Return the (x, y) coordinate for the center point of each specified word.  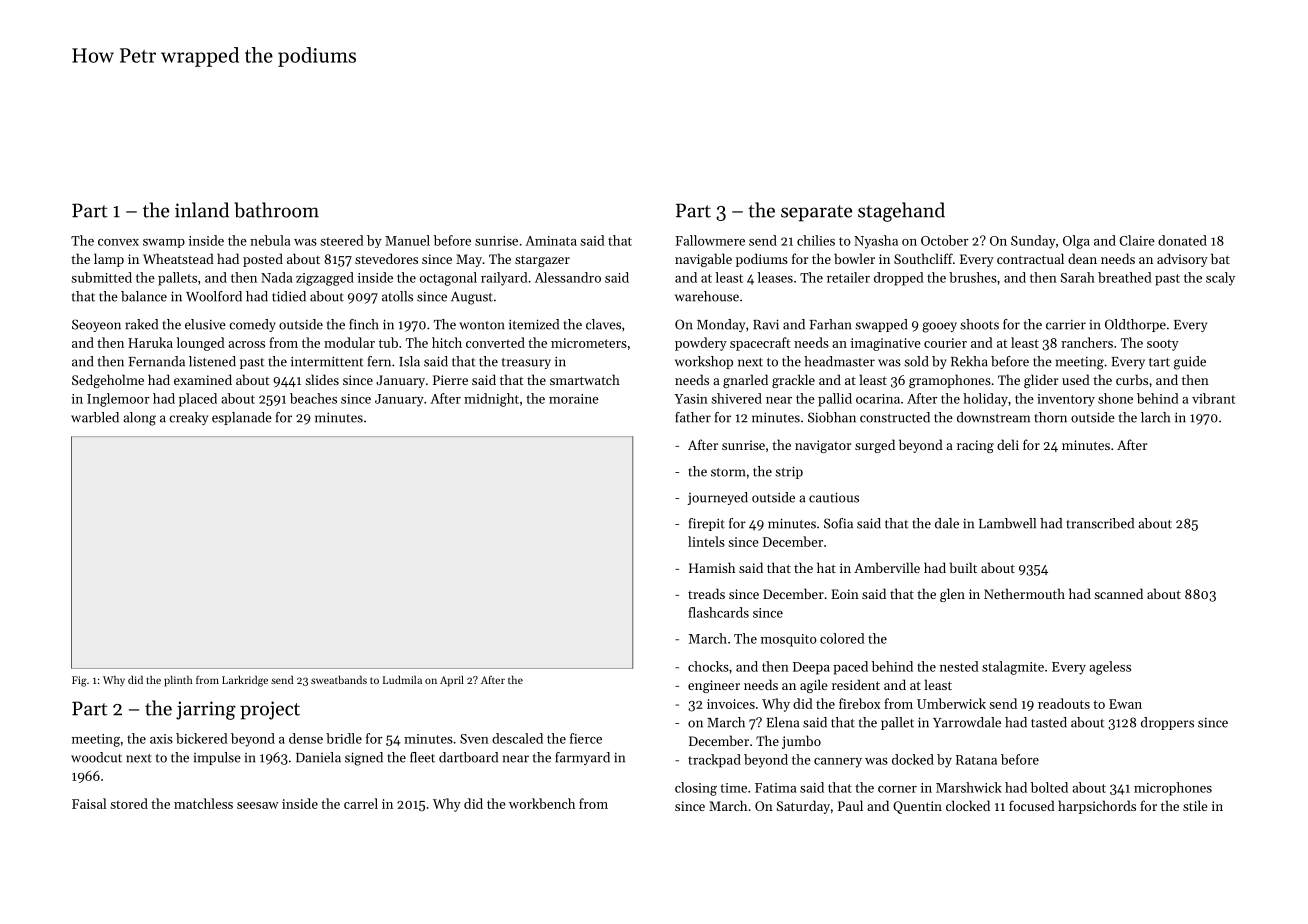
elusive (205, 324)
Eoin (845, 594)
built (963, 567)
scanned (1118, 593)
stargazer (542, 261)
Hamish (712, 567)
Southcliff (923, 258)
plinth (178, 681)
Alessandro (568, 277)
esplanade (242, 418)
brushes (973, 277)
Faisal (89, 803)
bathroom (276, 210)
